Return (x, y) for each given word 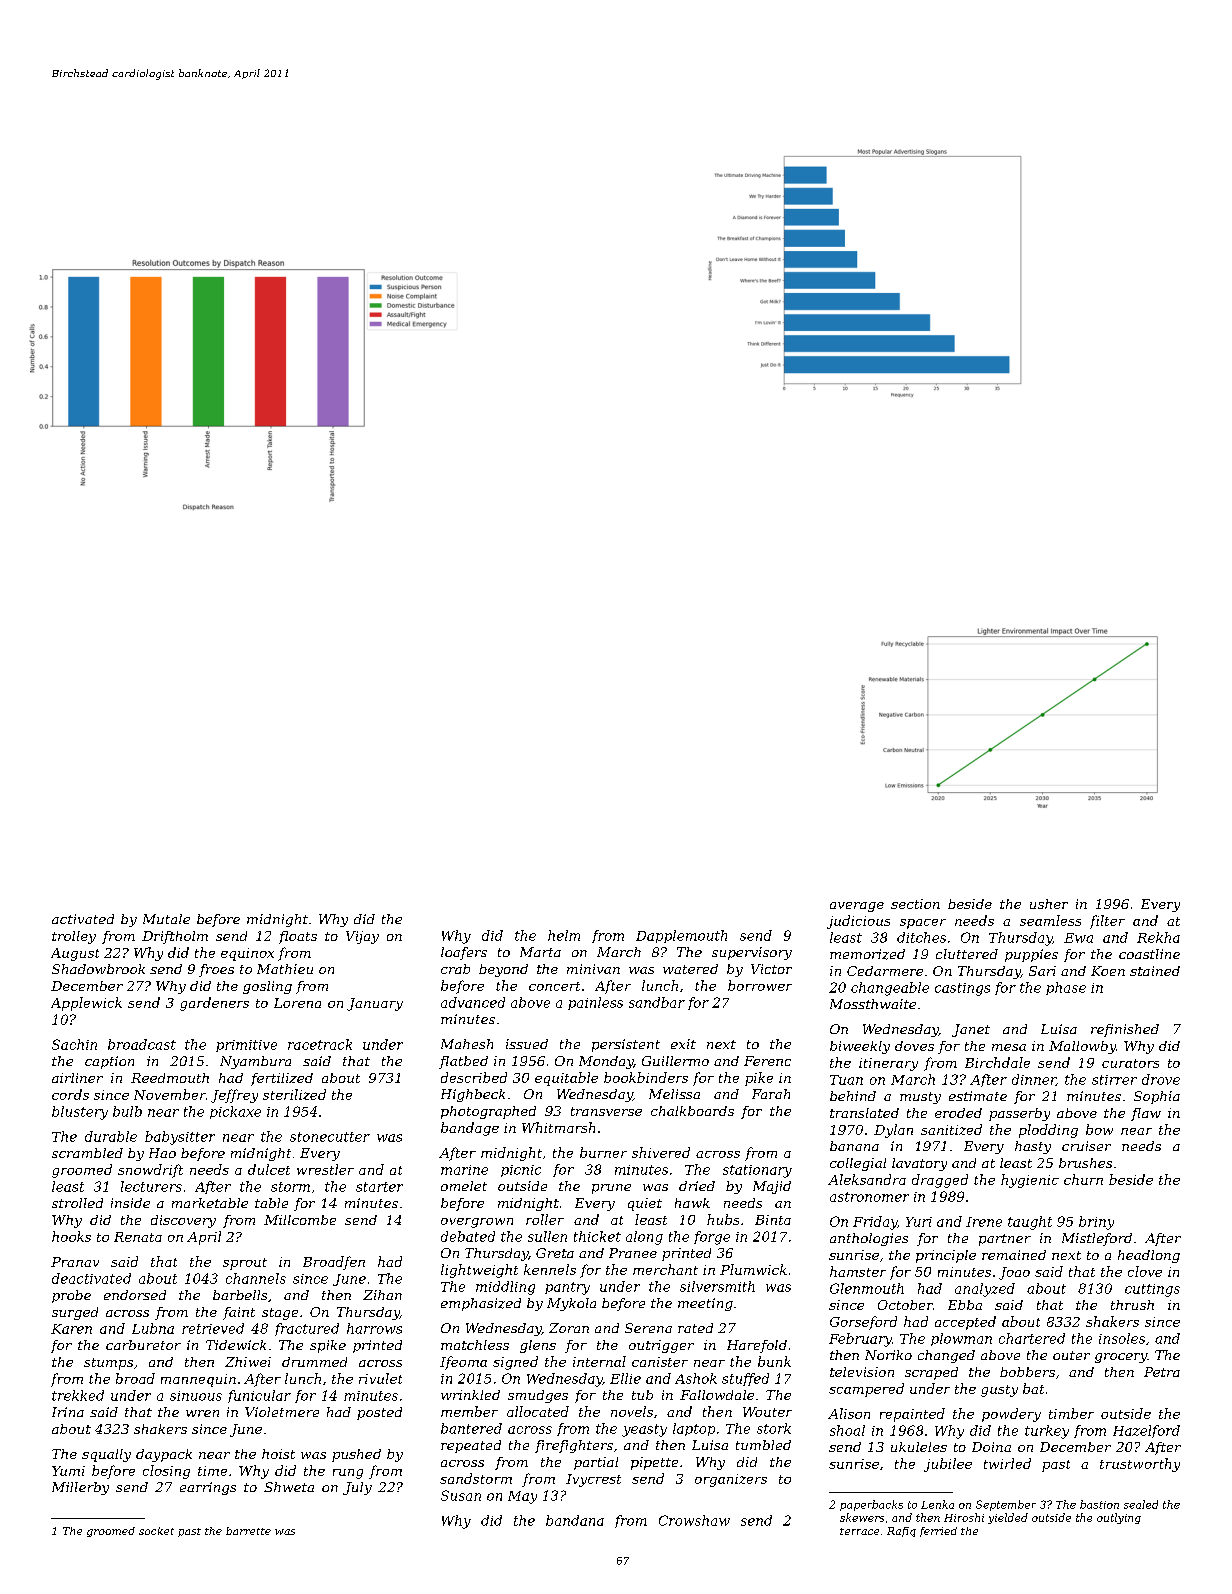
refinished (1125, 1030)
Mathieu (285, 969)
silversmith (717, 1286)
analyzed (985, 1290)
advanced (473, 1002)
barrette (248, 1531)
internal (599, 1361)
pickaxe (235, 1112)
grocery (1121, 1358)
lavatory (919, 1164)
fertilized (282, 1079)
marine (464, 1170)
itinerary (888, 1064)
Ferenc (767, 1061)
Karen (71, 1329)
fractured (307, 1329)
